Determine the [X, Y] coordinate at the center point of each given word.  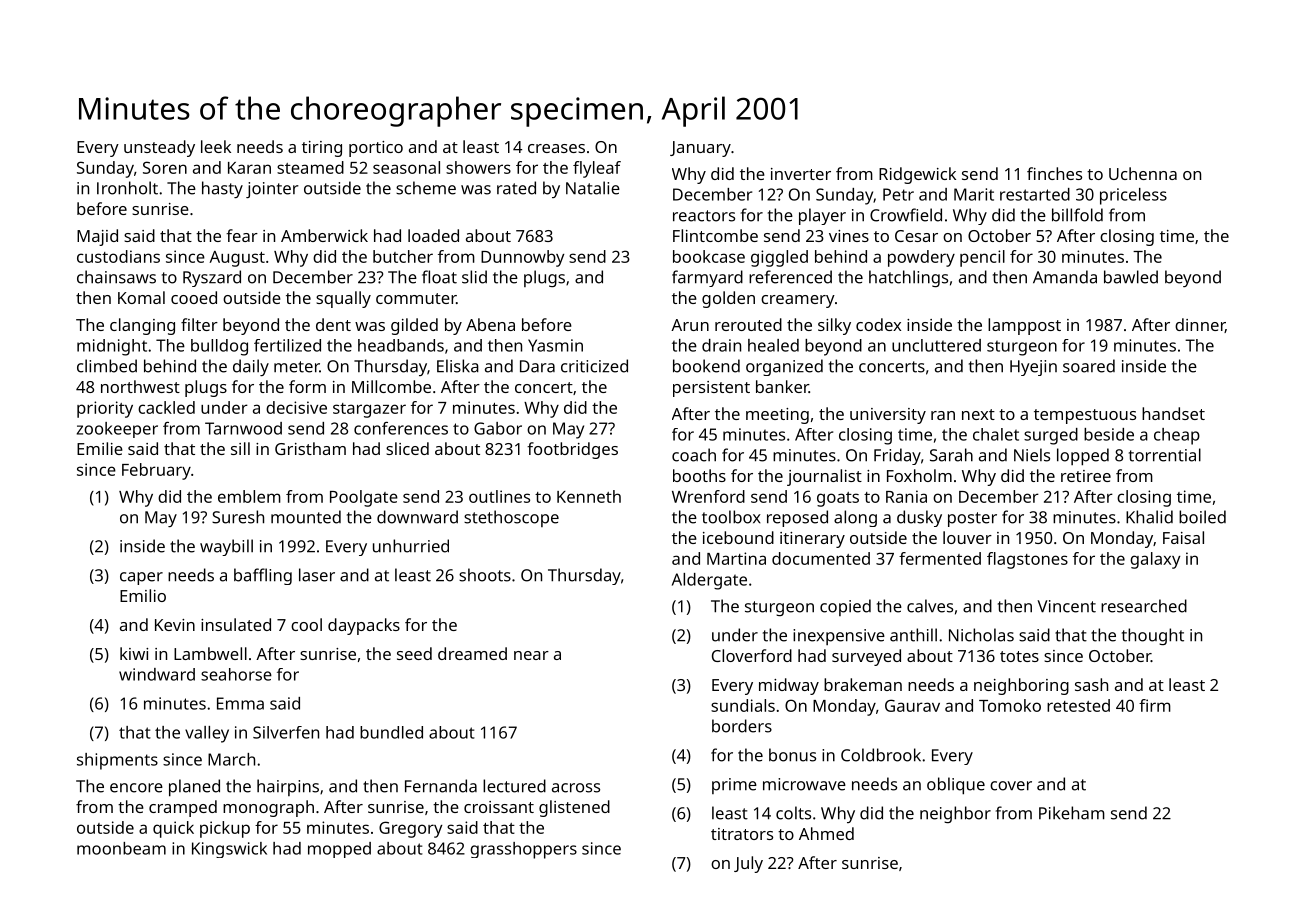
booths [699, 475]
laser [317, 575]
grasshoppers [523, 850]
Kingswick [229, 850]
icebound [738, 537]
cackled [166, 407]
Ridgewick [917, 175]
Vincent [1066, 606]
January [700, 149]
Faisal [1183, 537]
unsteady [159, 148]
